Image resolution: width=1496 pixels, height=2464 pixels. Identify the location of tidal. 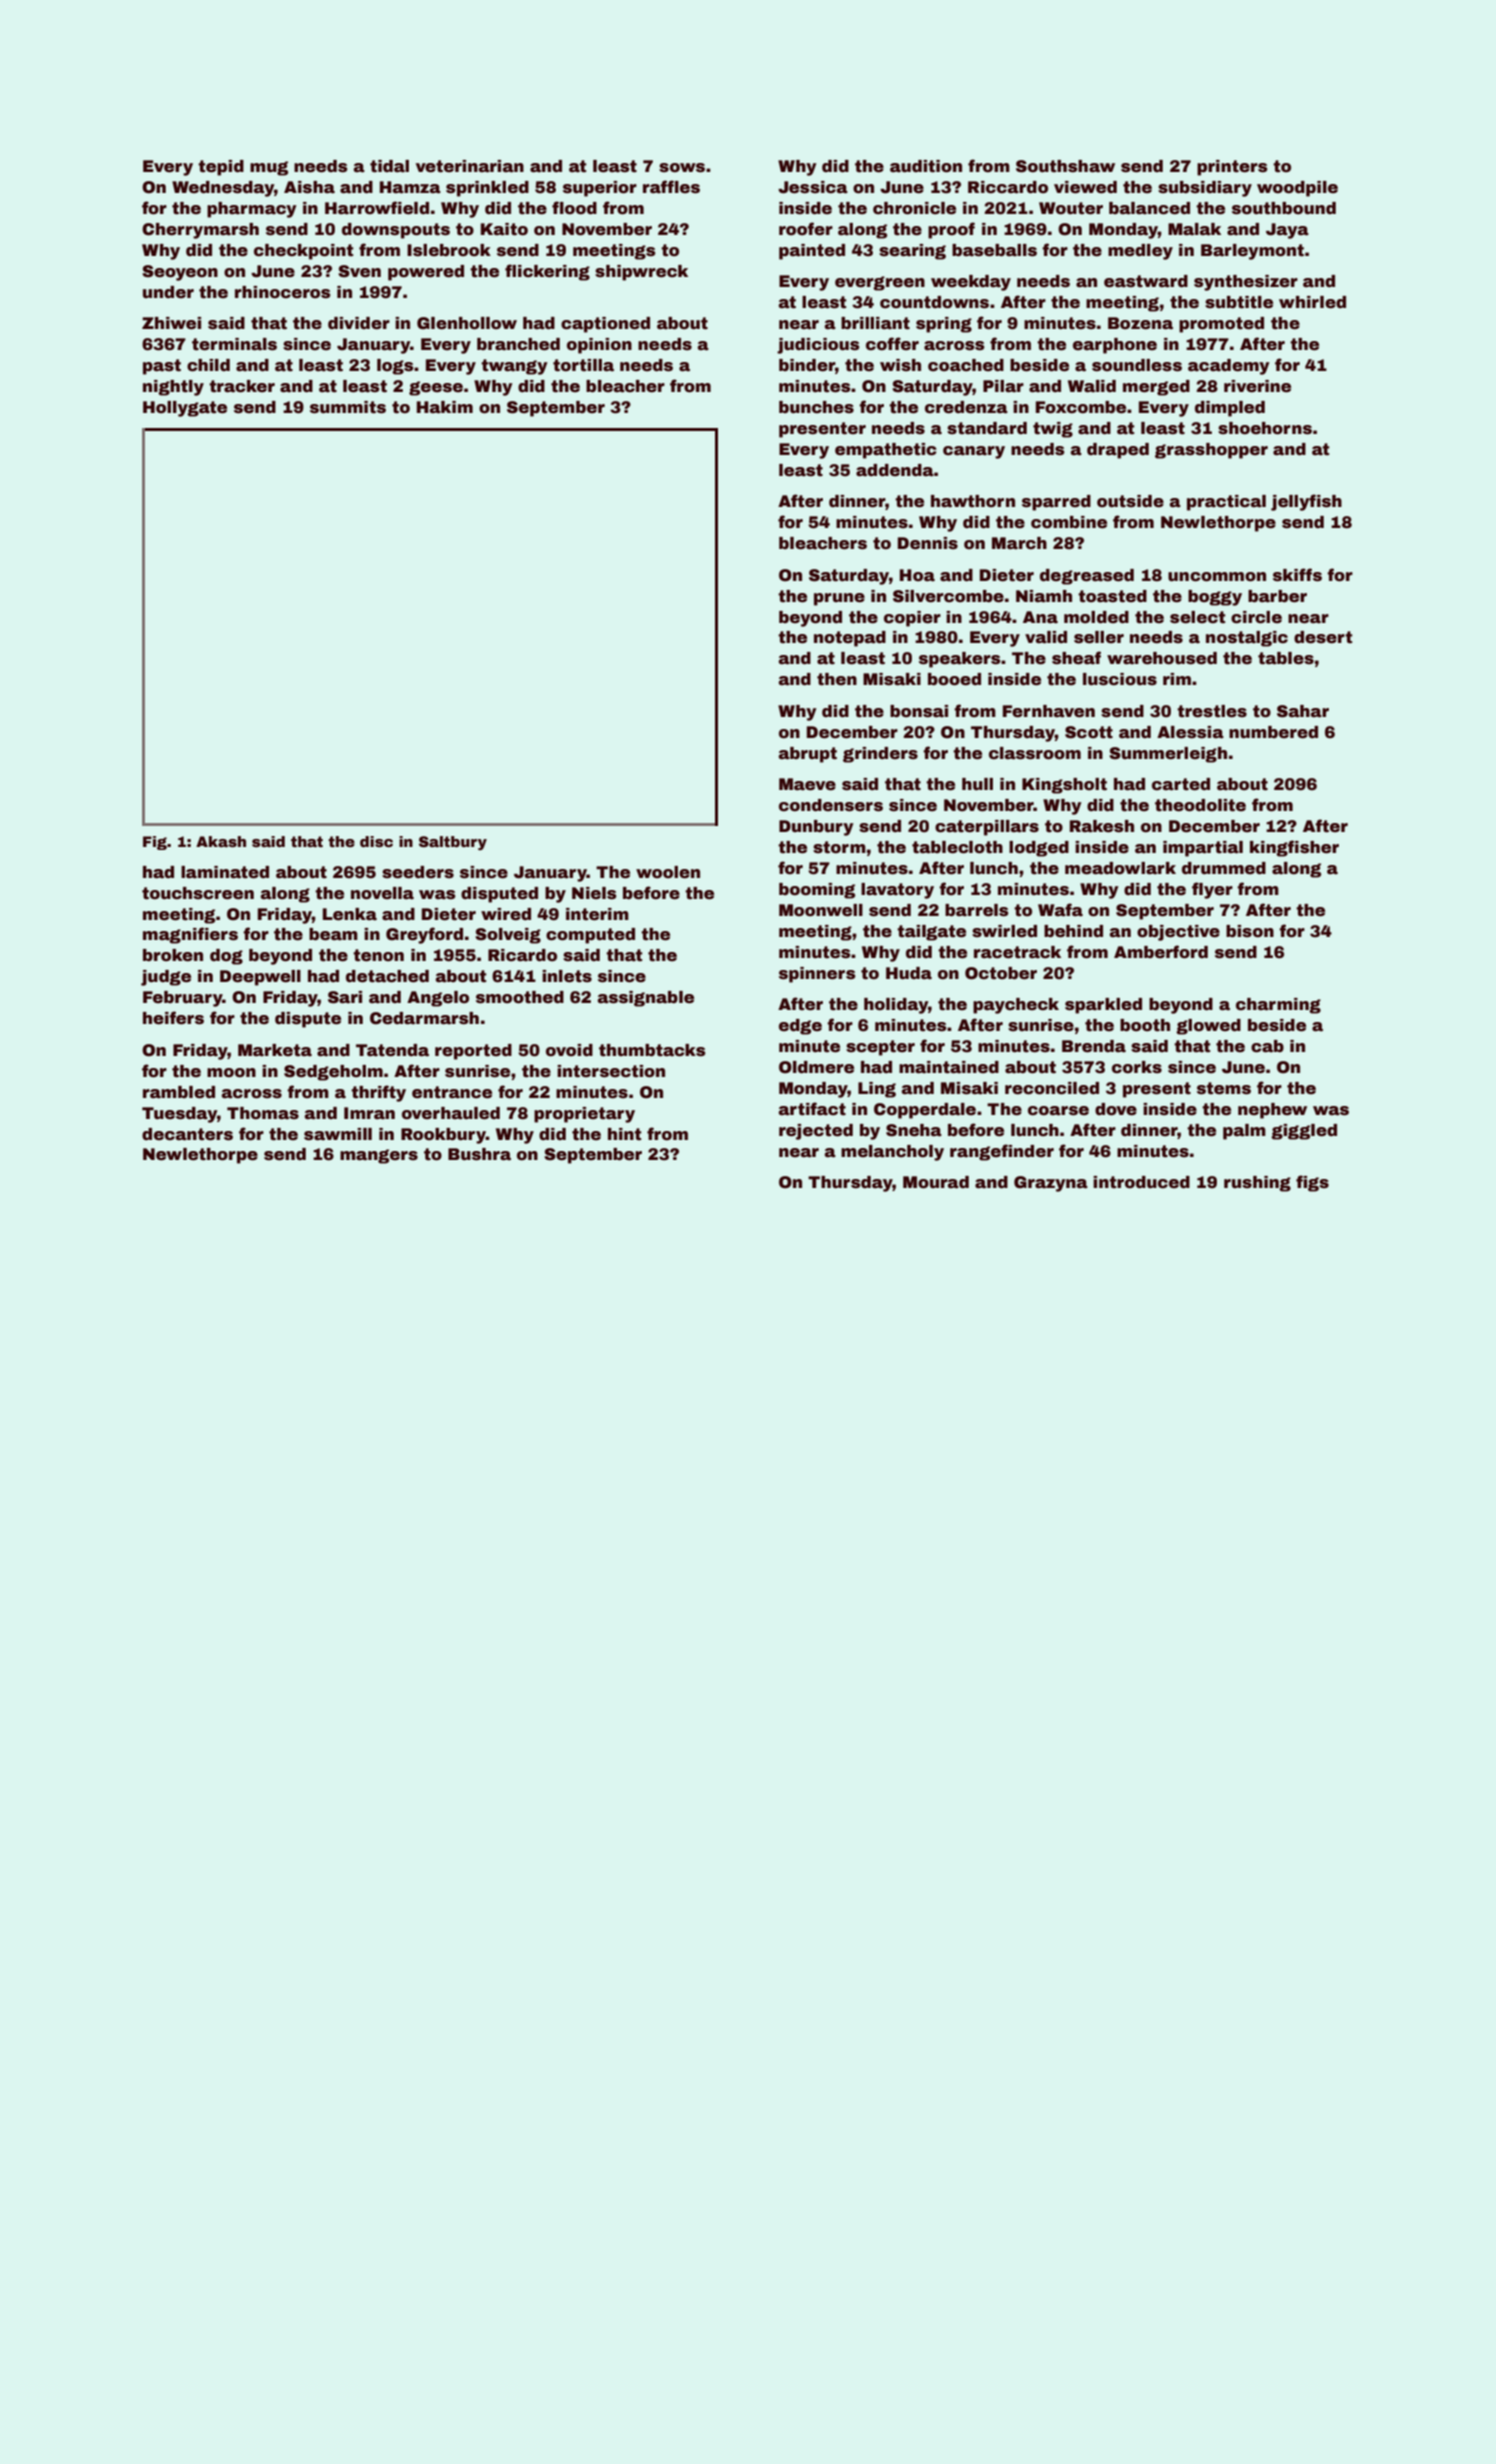
(389, 166).
